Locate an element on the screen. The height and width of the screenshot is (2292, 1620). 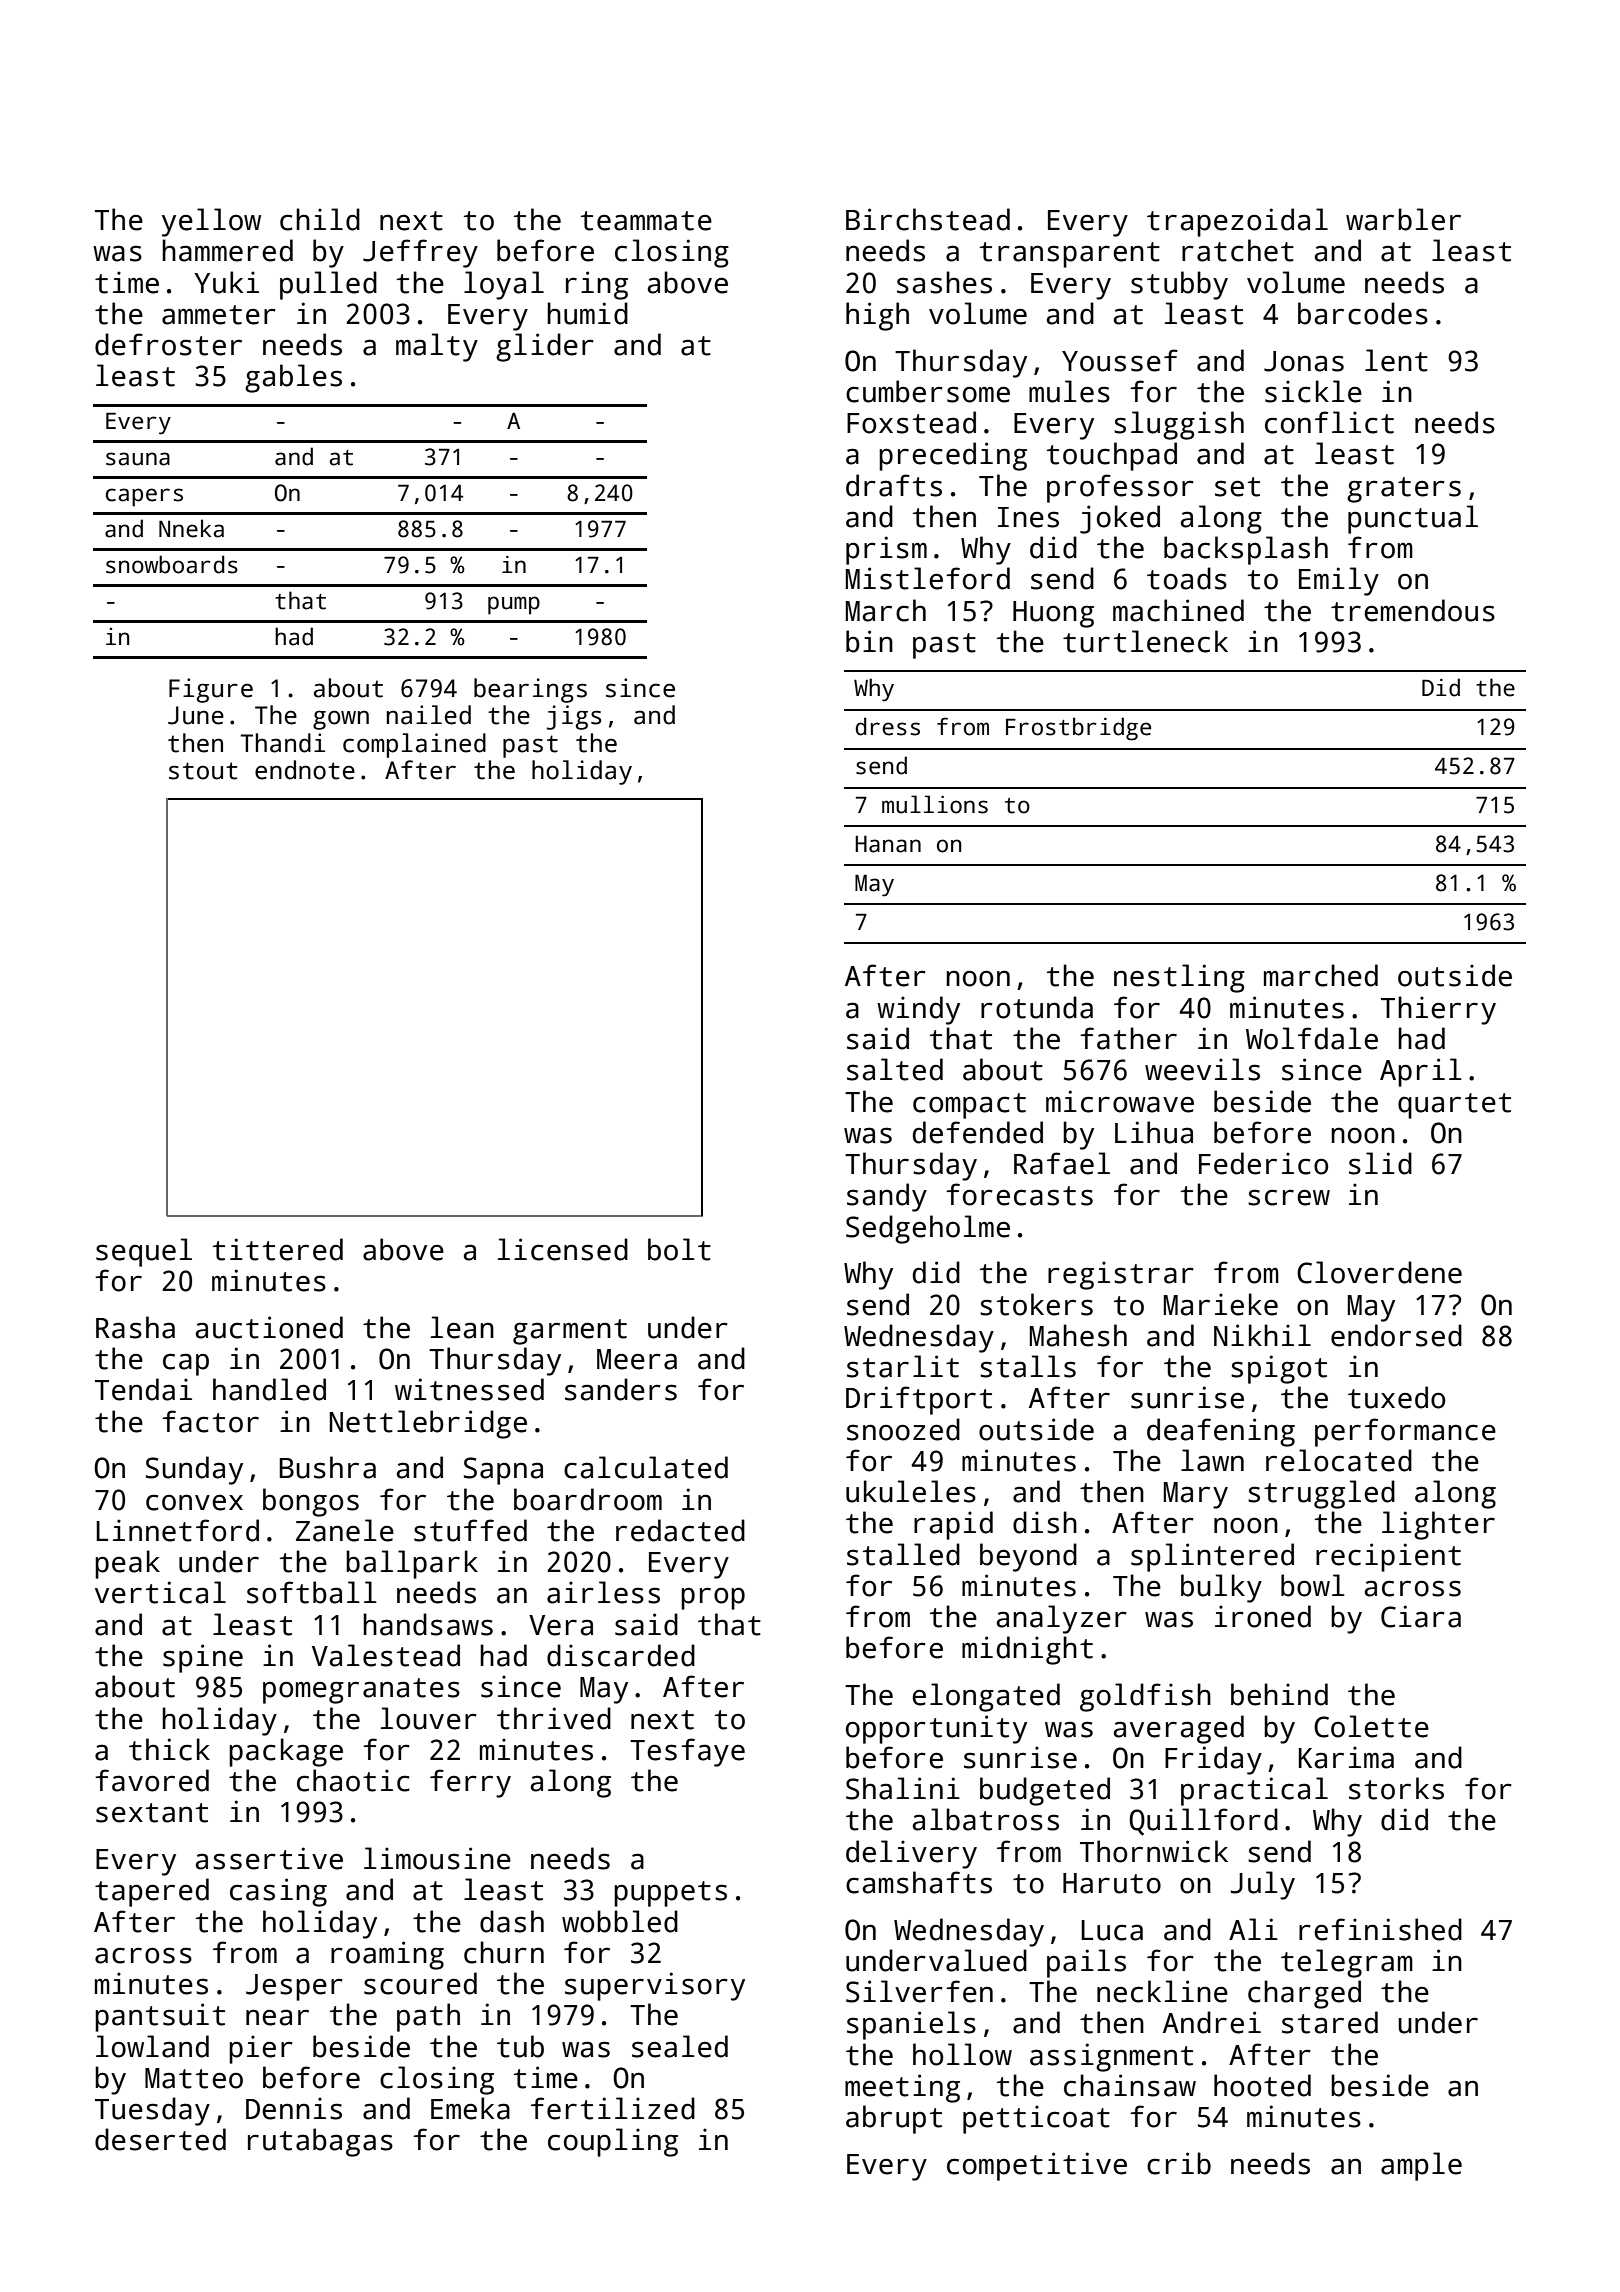
yellow is located at coordinates (211, 222).
